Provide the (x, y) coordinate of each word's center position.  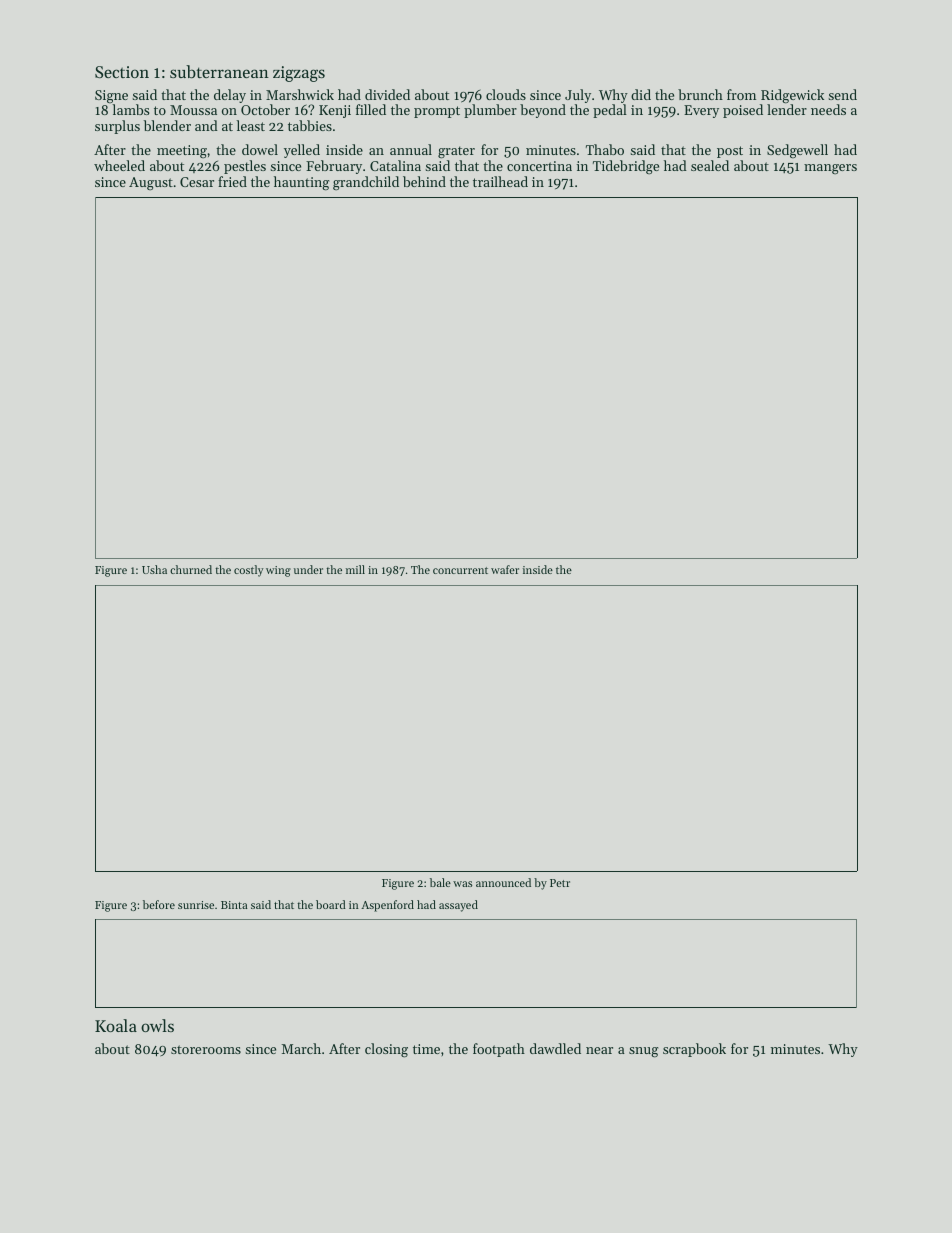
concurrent (460, 570)
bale (440, 882)
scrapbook (694, 1050)
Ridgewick (792, 96)
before (159, 904)
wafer (505, 569)
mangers (830, 169)
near (599, 1050)
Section (122, 72)
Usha (154, 569)
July (578, 96)
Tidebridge (626, 167)
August (151, 184)
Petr (560, 883)
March (301, 1048)
